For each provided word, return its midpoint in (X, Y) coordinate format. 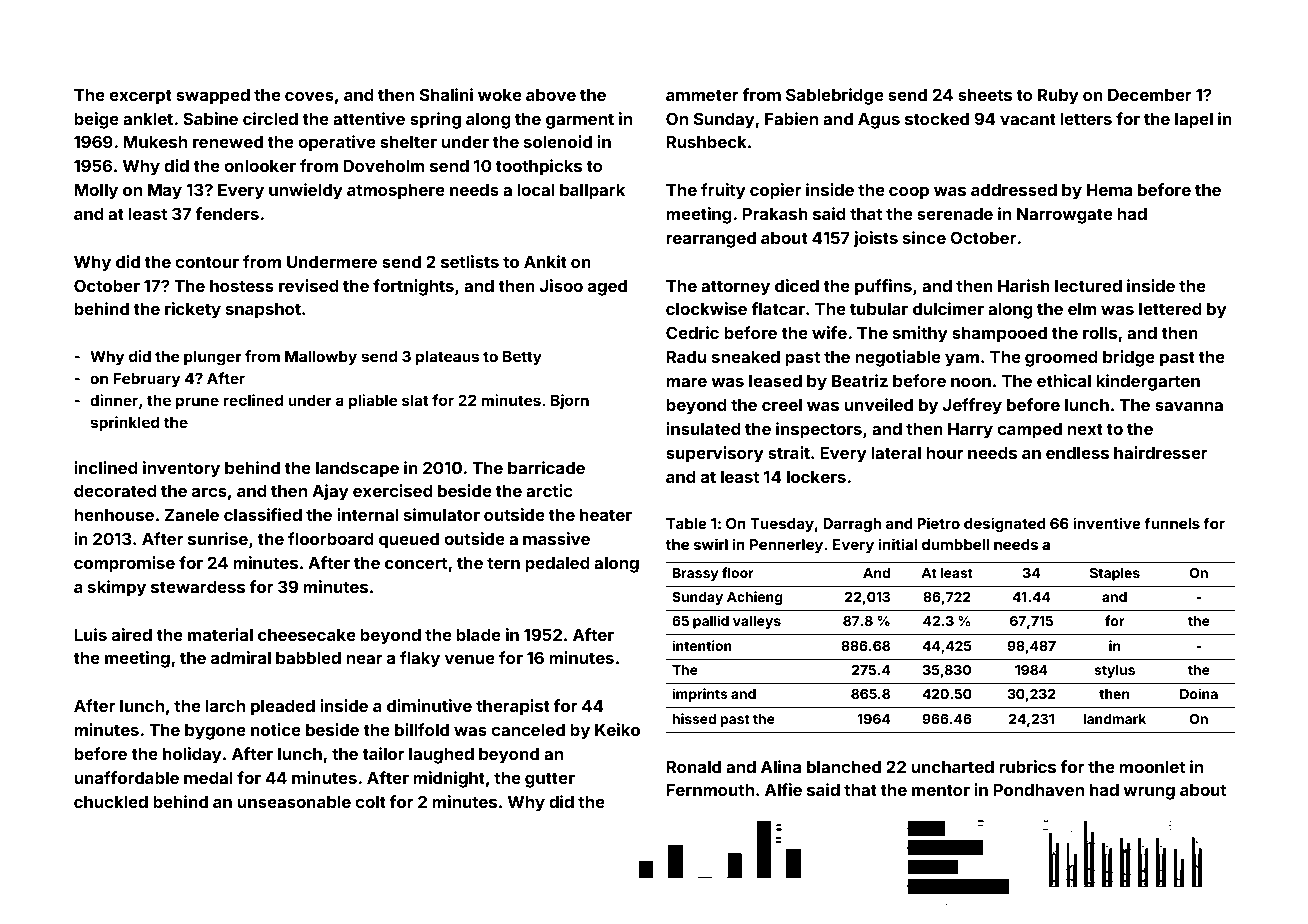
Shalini (446, 94)
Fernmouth (710, 790)
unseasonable (294, 802)
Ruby (1058, 97)
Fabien (791, 118)
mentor (941, 790)
